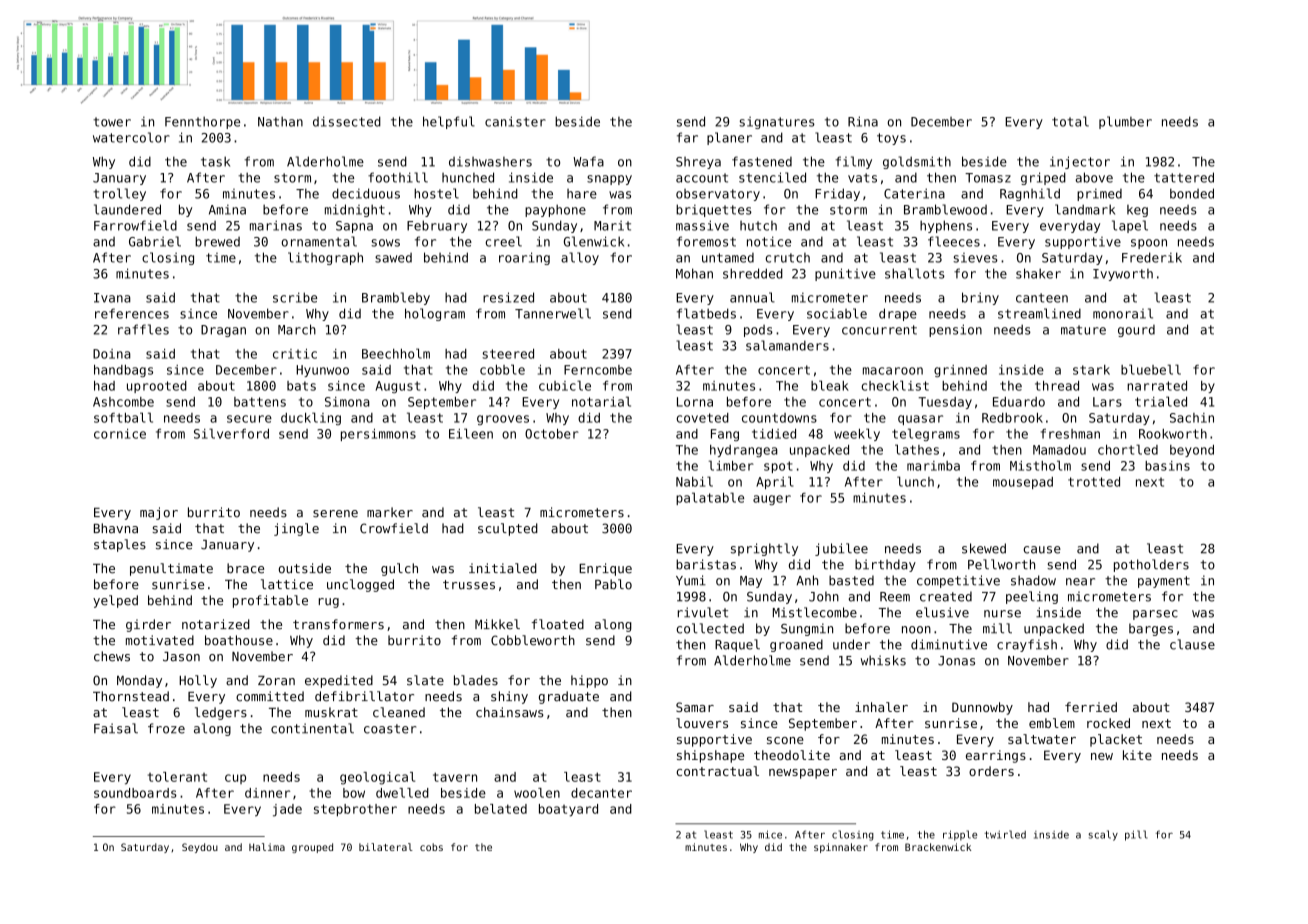 The height and width of the screenshot is (924, 1308). Describe the element at coordinates (917, 162) in the screenshot. I see `goldsmith` at that location.
